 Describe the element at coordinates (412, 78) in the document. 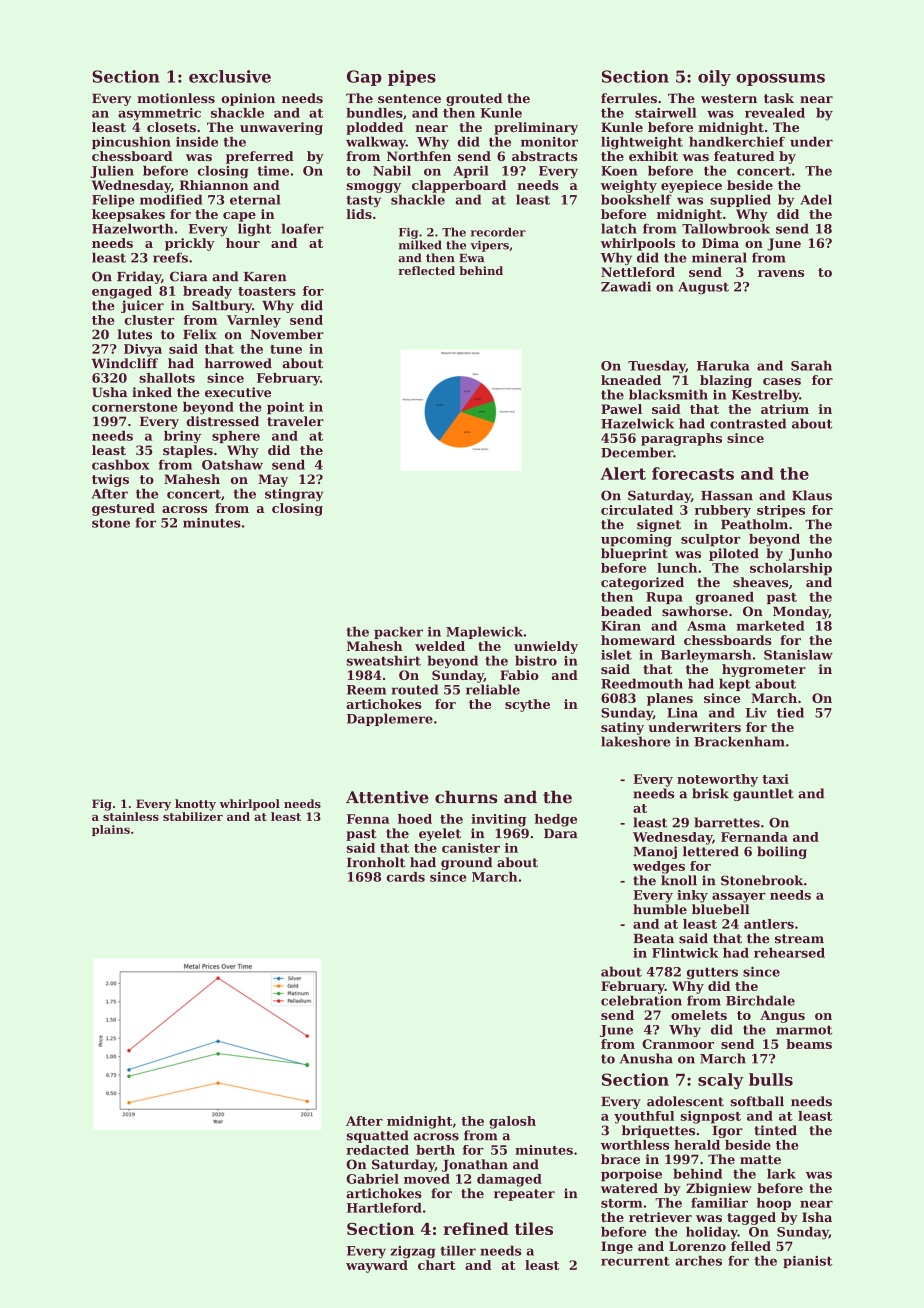

I see `pipes` at that location.
